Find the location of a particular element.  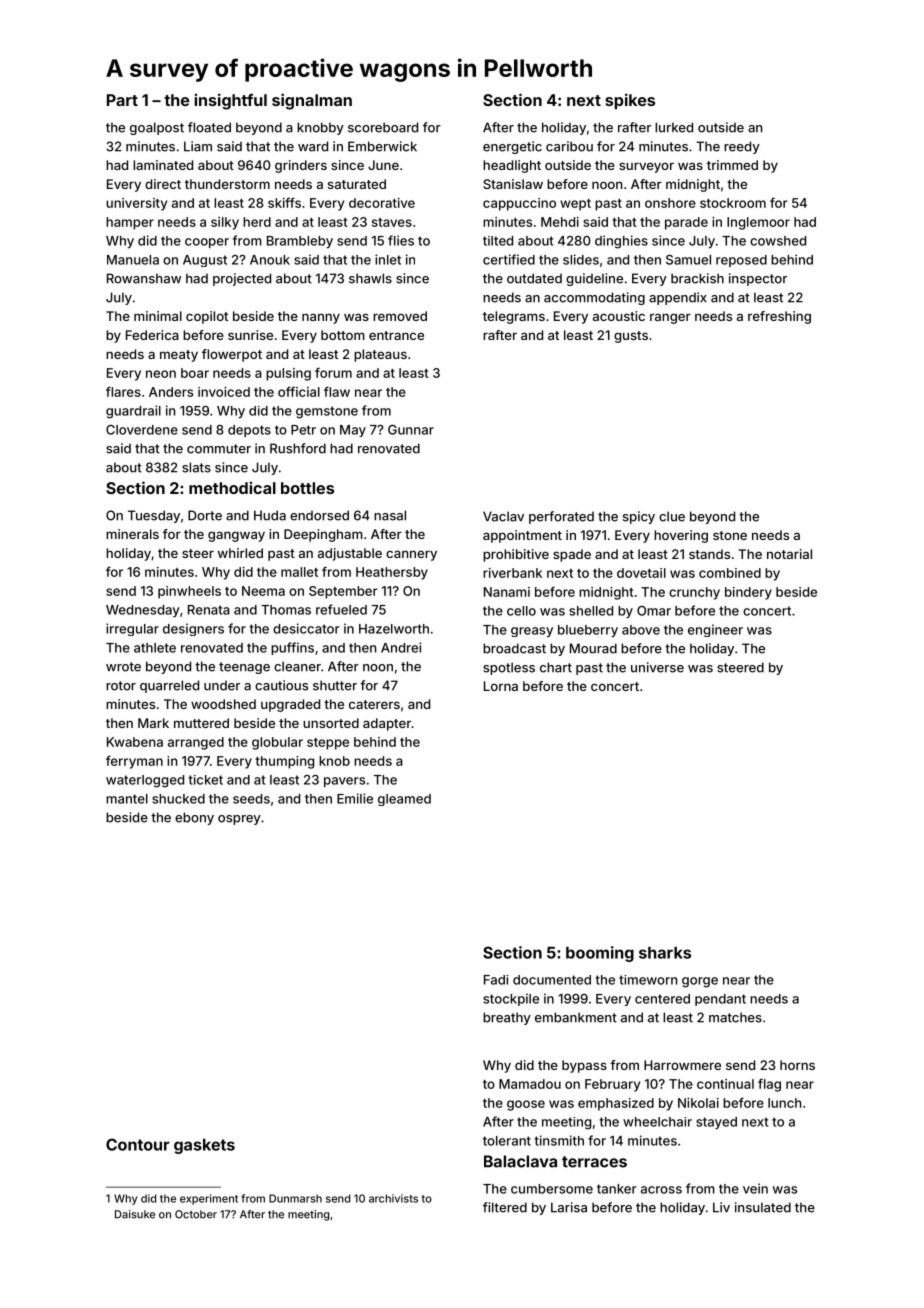

lurked is located at coordinates (674, 127).
